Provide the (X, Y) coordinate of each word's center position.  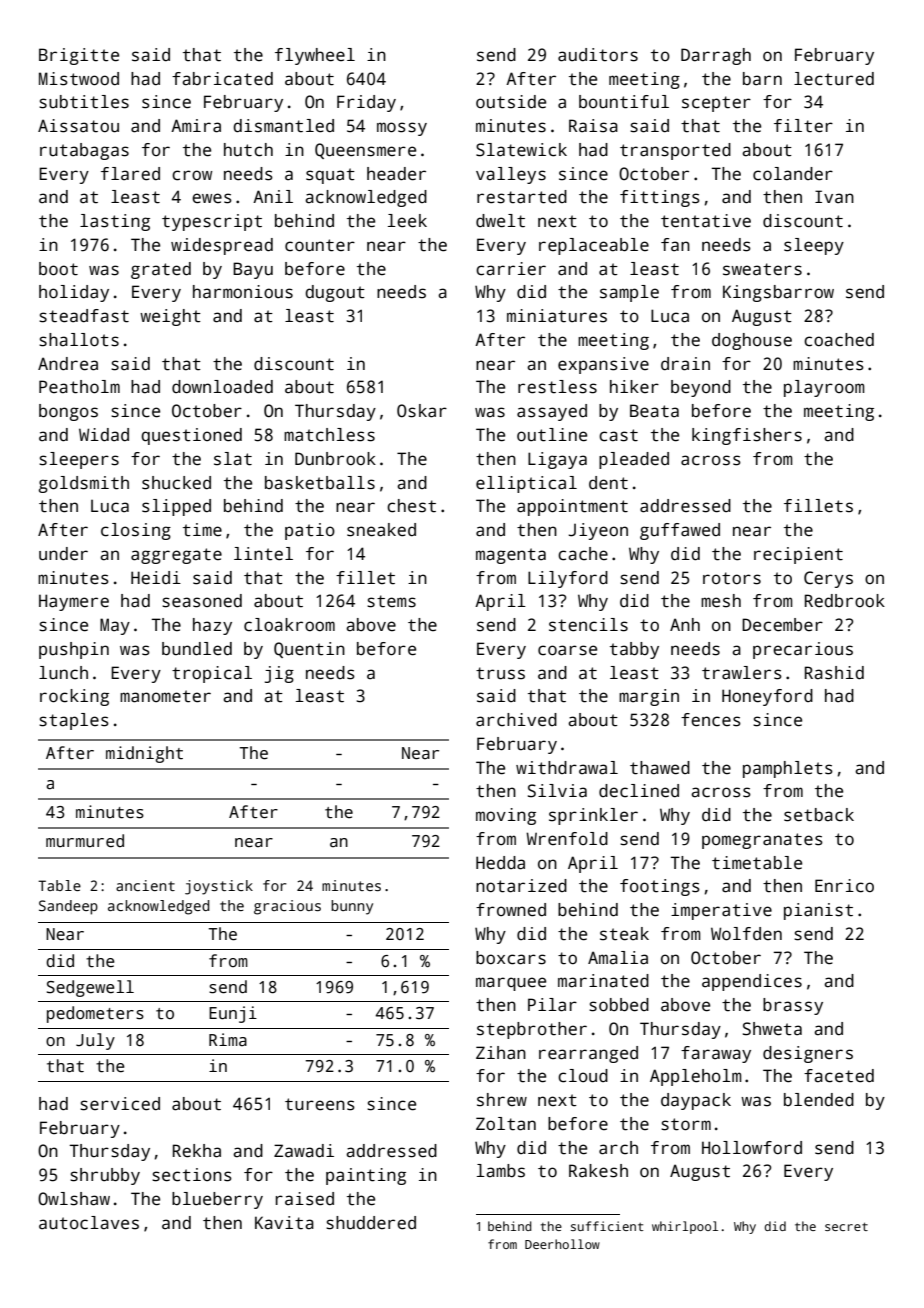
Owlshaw (74, 1199)
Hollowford (752, 1148)
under (63, 554)
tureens (320, 1104)
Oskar (422, 411)
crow (192, 175)
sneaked (381, 530)
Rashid (834, 673)
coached (839, 340)
